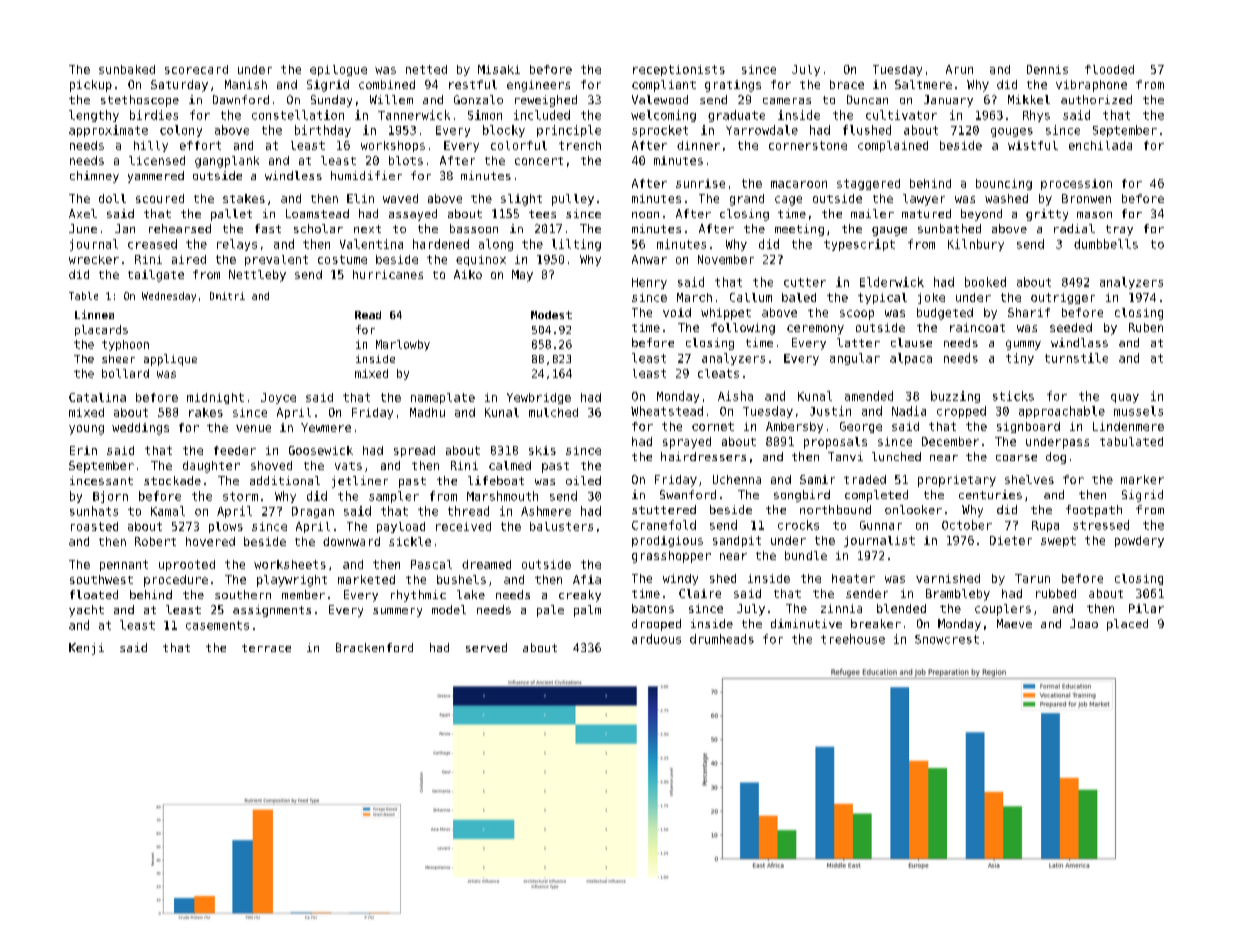 The height and width of the image is (952, 1233). Describe the element at coordinates (737, 541) in the image. I see `sandpit` at that location.
